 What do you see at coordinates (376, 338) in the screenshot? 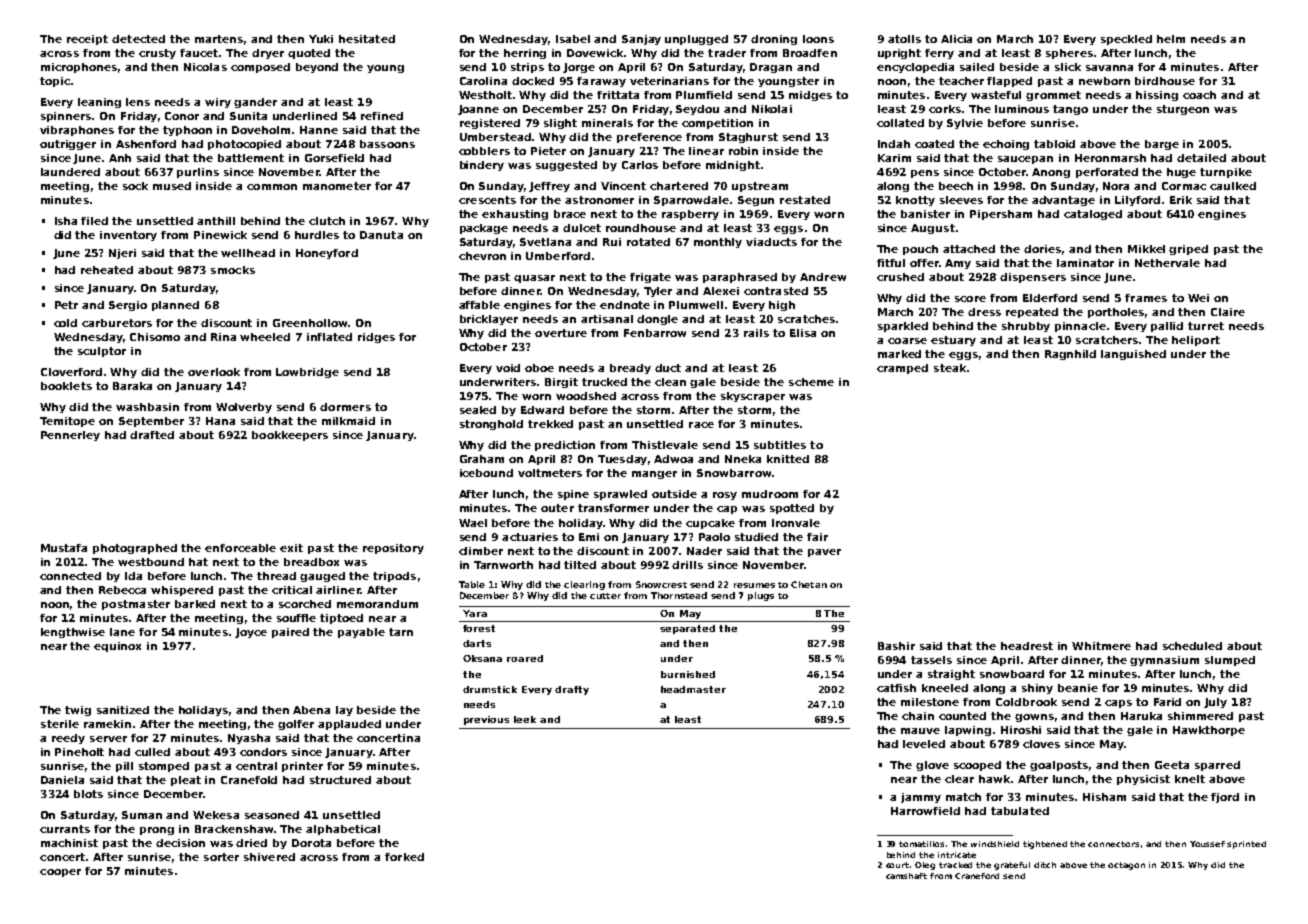
I see `ridges` at bounding box center [376, 338].
